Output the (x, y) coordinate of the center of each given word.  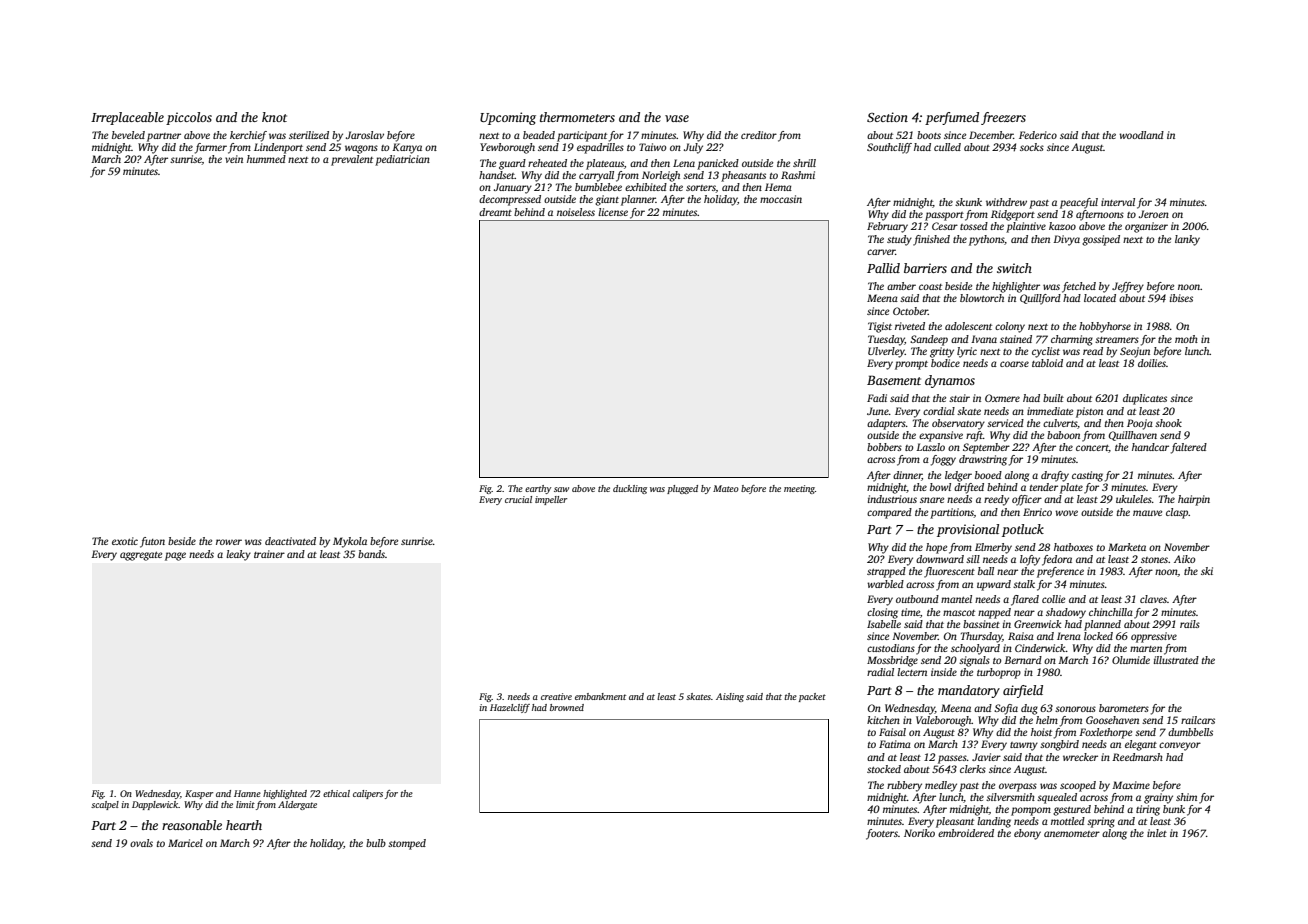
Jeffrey (1128, 287)
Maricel (185, 843)
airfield (1023, 691)
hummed (266, 159)
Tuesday (886, 340)
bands (371, 554)
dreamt (495, 212)
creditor (759, 135)
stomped (407, 844)
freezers (1003, 118)
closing (882, 613)
